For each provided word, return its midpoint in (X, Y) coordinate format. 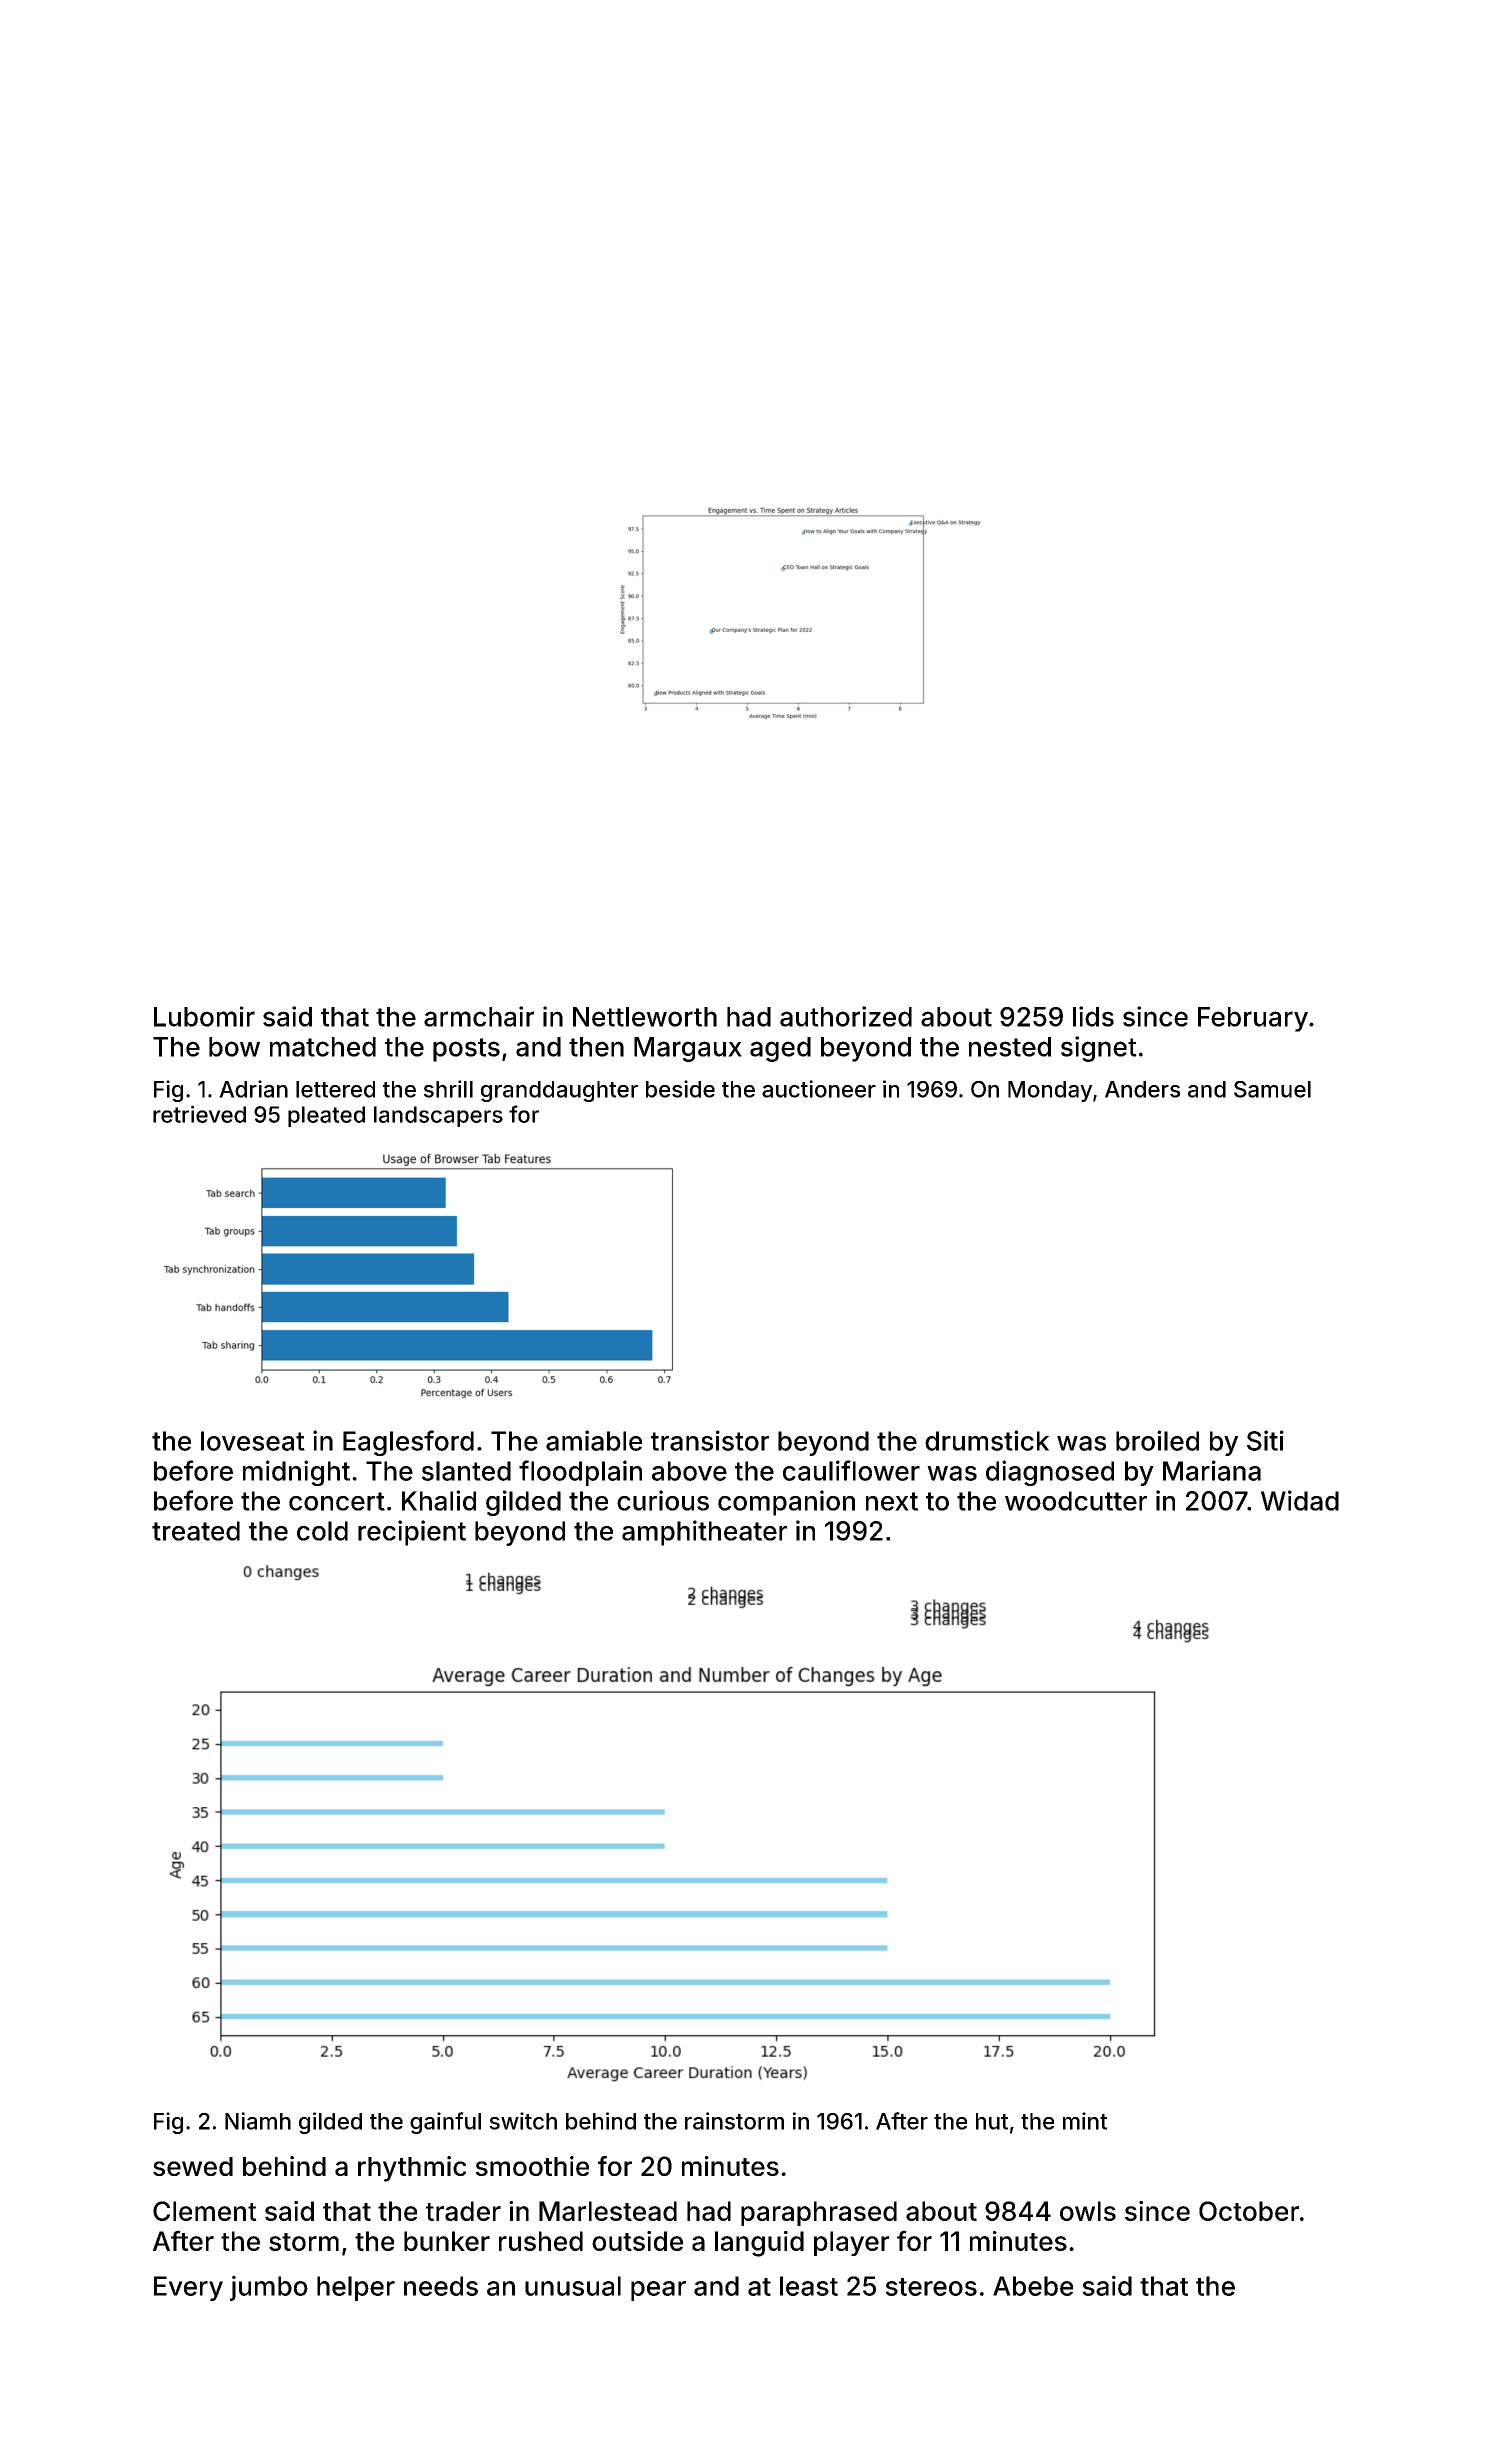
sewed (193, 2166)
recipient (412, 1533)
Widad (1300, 1500)
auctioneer (819, 1089)
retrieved (199, 1114)
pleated (326, 1116)
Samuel (1272, 1089)
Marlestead (608, 2211)
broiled (1157, 1440)
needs (441, 2286)
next (892, 1501)
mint (1085, 2121)
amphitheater (704, 1533)
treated (196, 1531)
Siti (1265, 1440)
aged (780, 1049)
